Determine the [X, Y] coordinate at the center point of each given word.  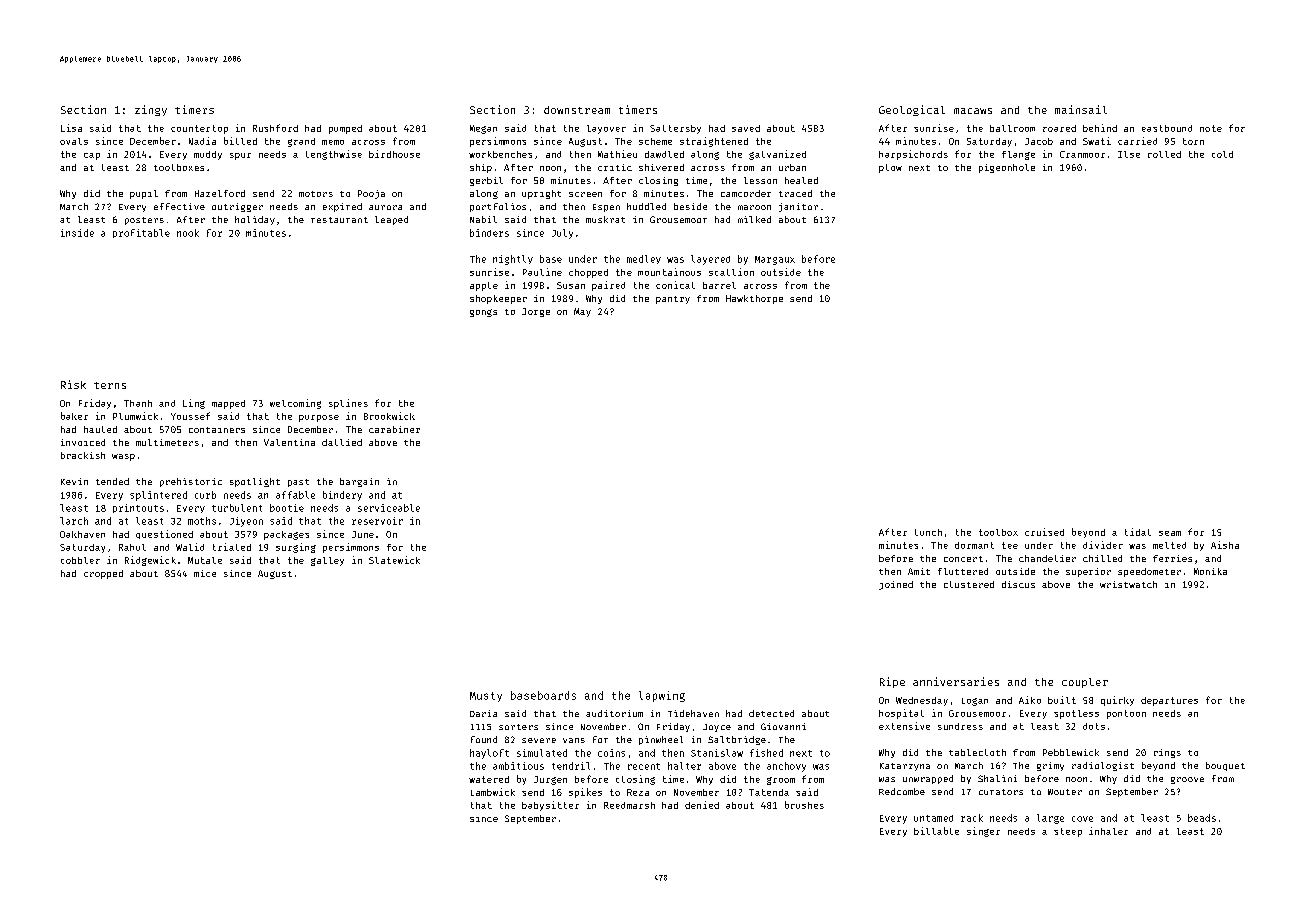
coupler [1085, 683]
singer [983, 832]
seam [1170, 533]
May [582, 312]
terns [110, 385]
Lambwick [493, 792]
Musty [486, 697]
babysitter [550, 806]
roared [1059, 128]
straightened [714, 142]
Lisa [71, 128]
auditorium [614, 713]
